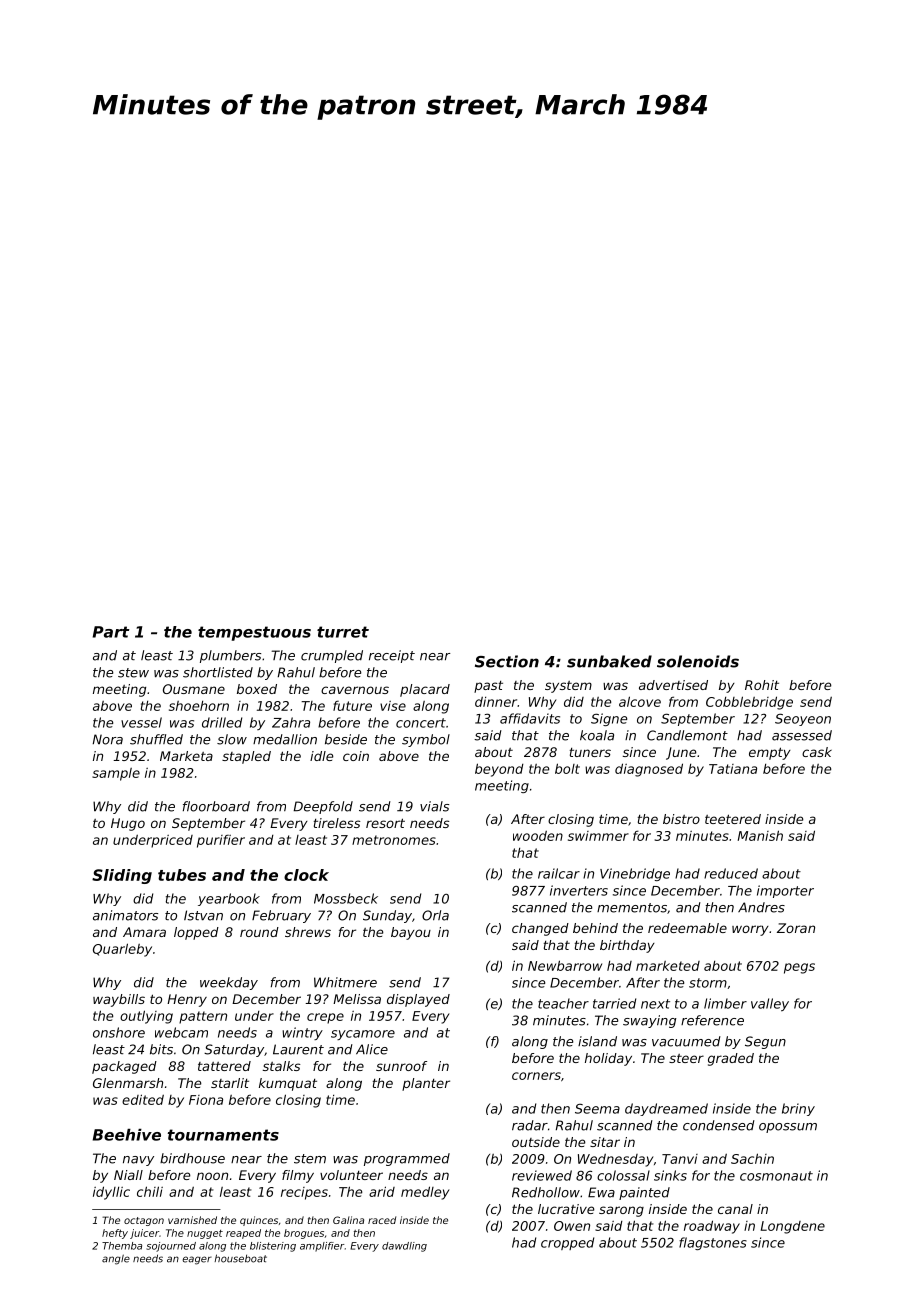 The image size is (924, 1308). What do you see at coordinates (411, 933) in the screenshot?
I see `bayou` at bounding box center [411, 933].
